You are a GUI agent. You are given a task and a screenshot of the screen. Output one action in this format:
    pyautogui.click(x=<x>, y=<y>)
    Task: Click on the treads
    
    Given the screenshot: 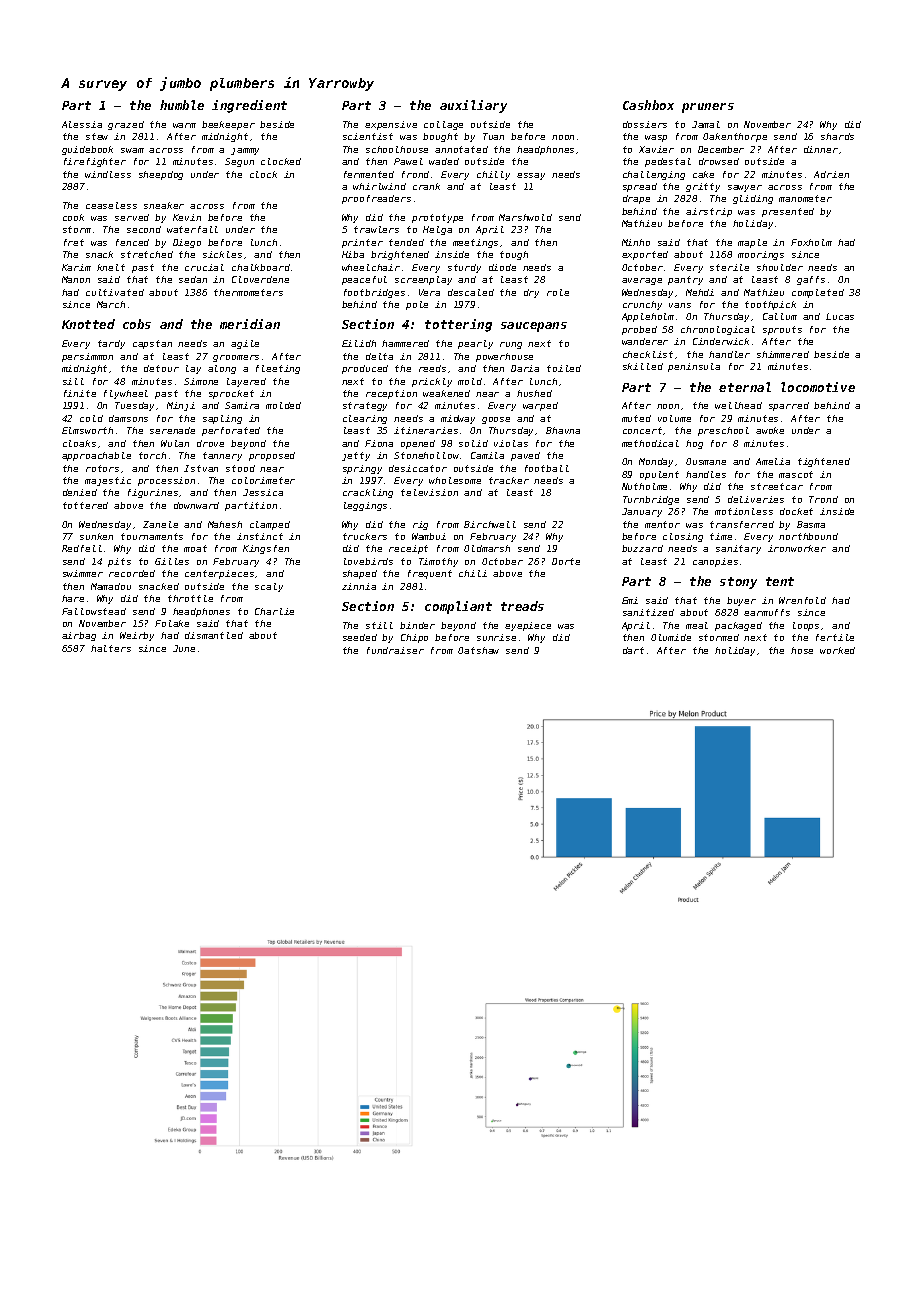 What is the action you would take?
    pyautogui.click(x=522, y=606)
